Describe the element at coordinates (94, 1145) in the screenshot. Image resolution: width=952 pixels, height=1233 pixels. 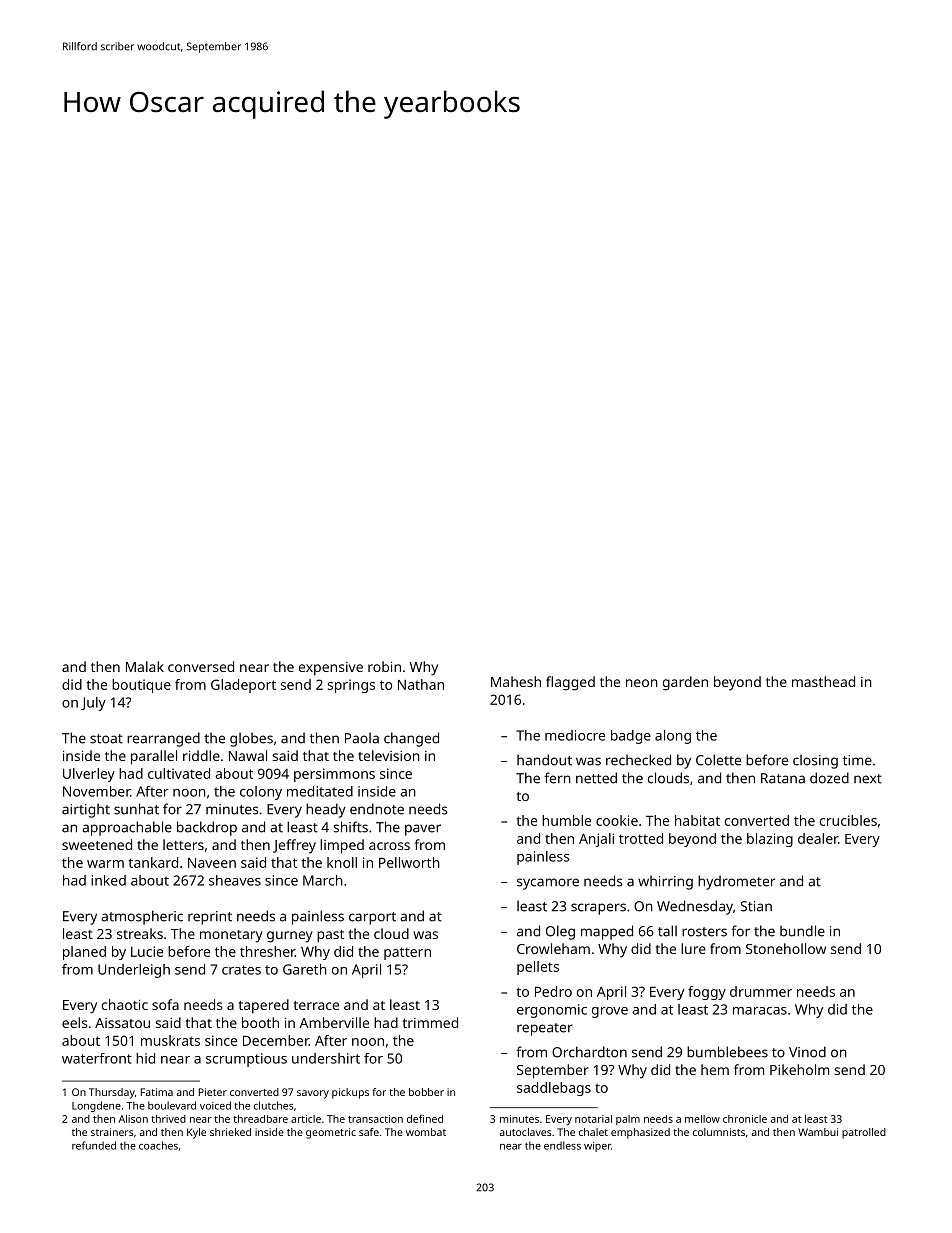
I see `refunded` at that location.
